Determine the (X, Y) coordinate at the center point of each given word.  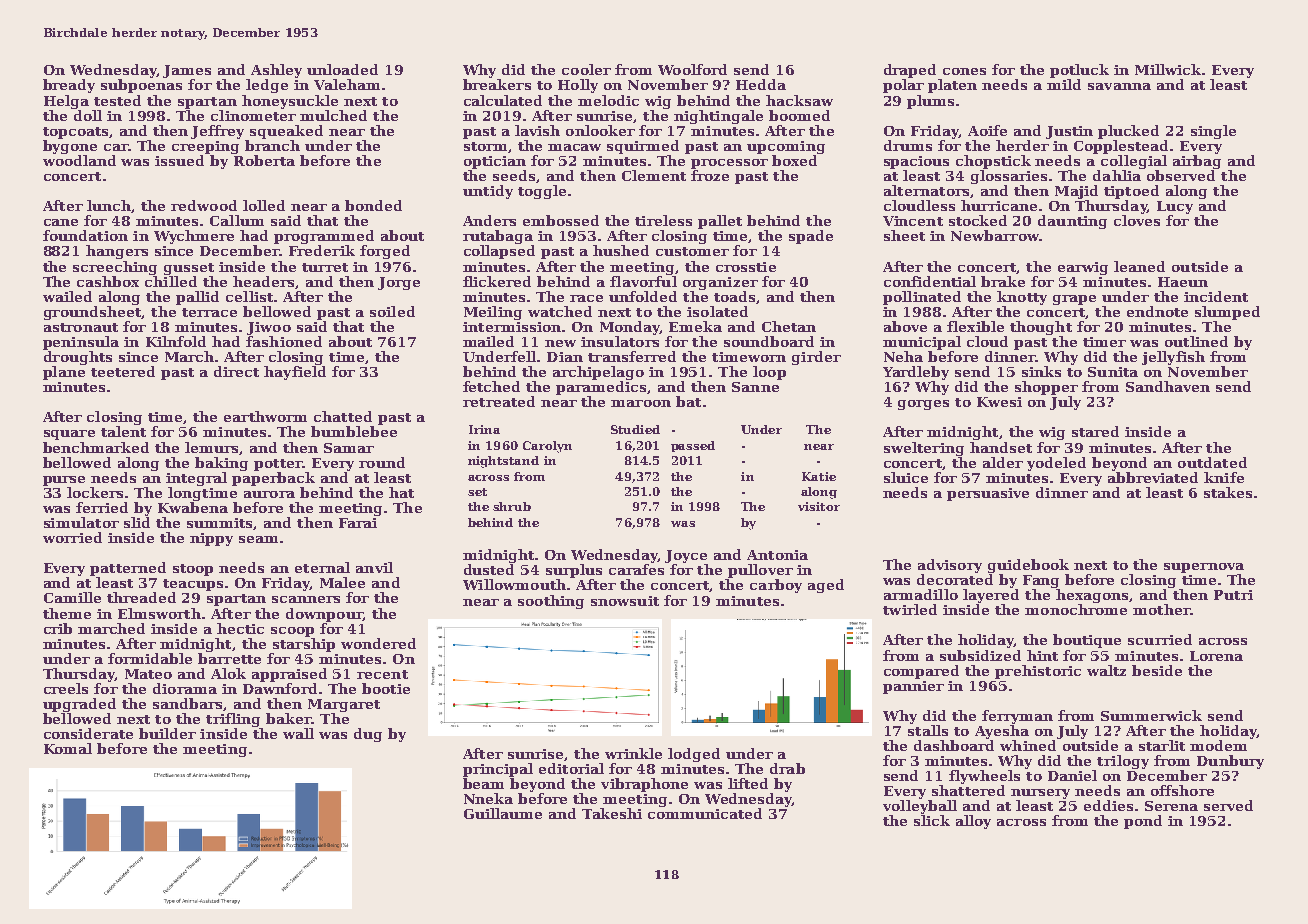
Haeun (1183, 282)
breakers (497, 84)
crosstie (746, 267)
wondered (378, 643)
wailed (67, 296)
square (69, 435)
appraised (289, 675)
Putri (1233, 595)
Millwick (1168, 69)
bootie (386, 688)
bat (688, 401)
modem (1218, 745)
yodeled (1056, 464)
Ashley (276, 71)
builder (167, 733)
